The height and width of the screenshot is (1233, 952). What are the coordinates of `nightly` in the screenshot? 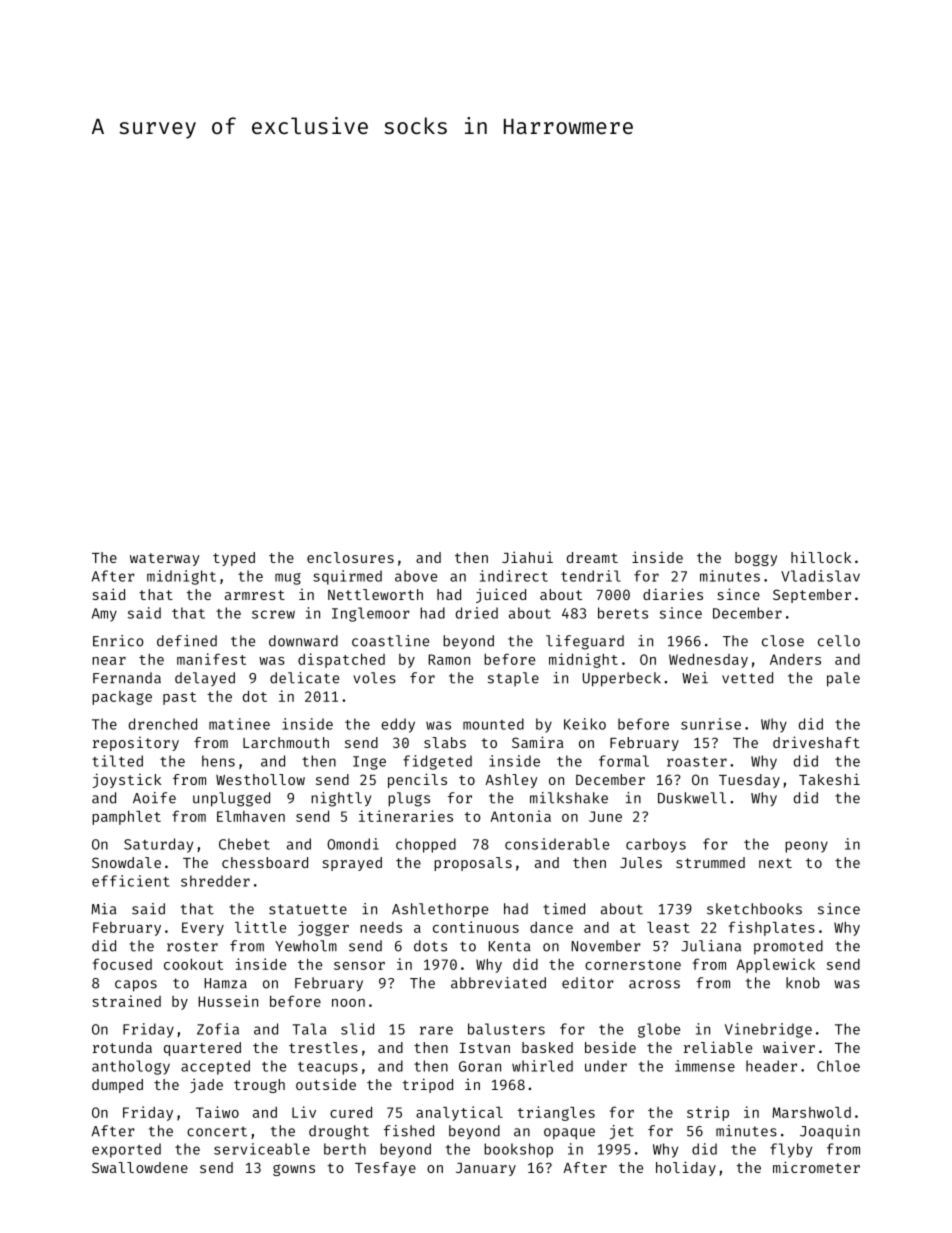 It's located at (341, 799).
